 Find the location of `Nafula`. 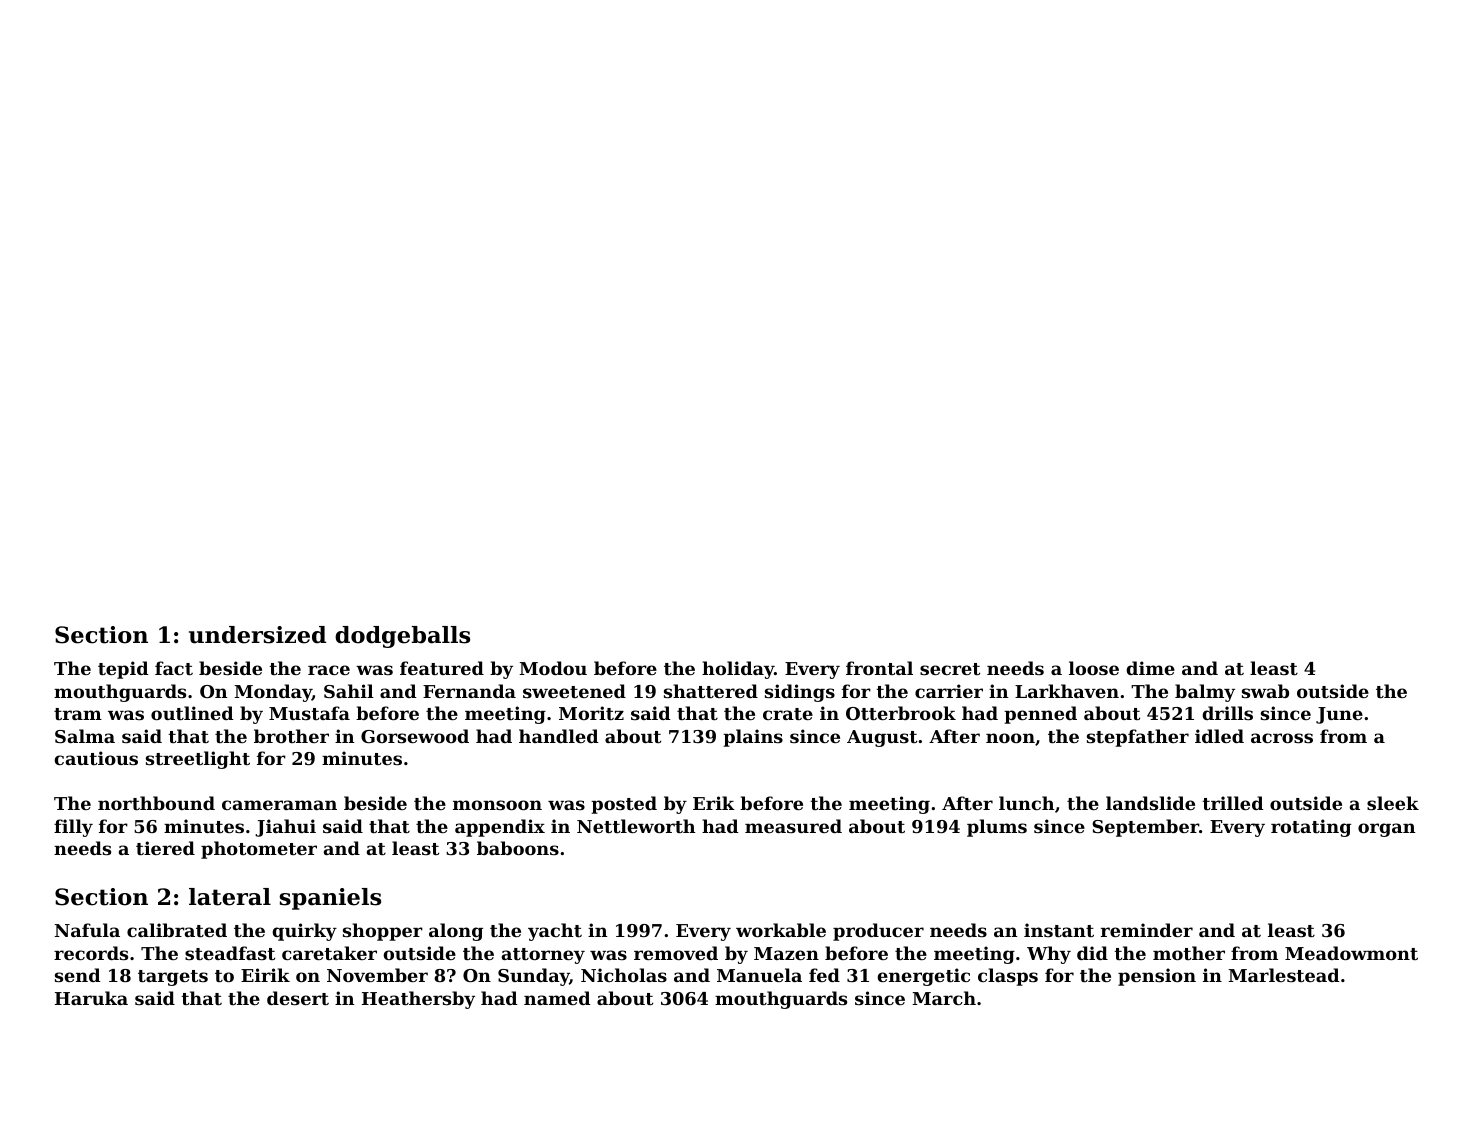

Nafula is located at coordinates (87, 930).
